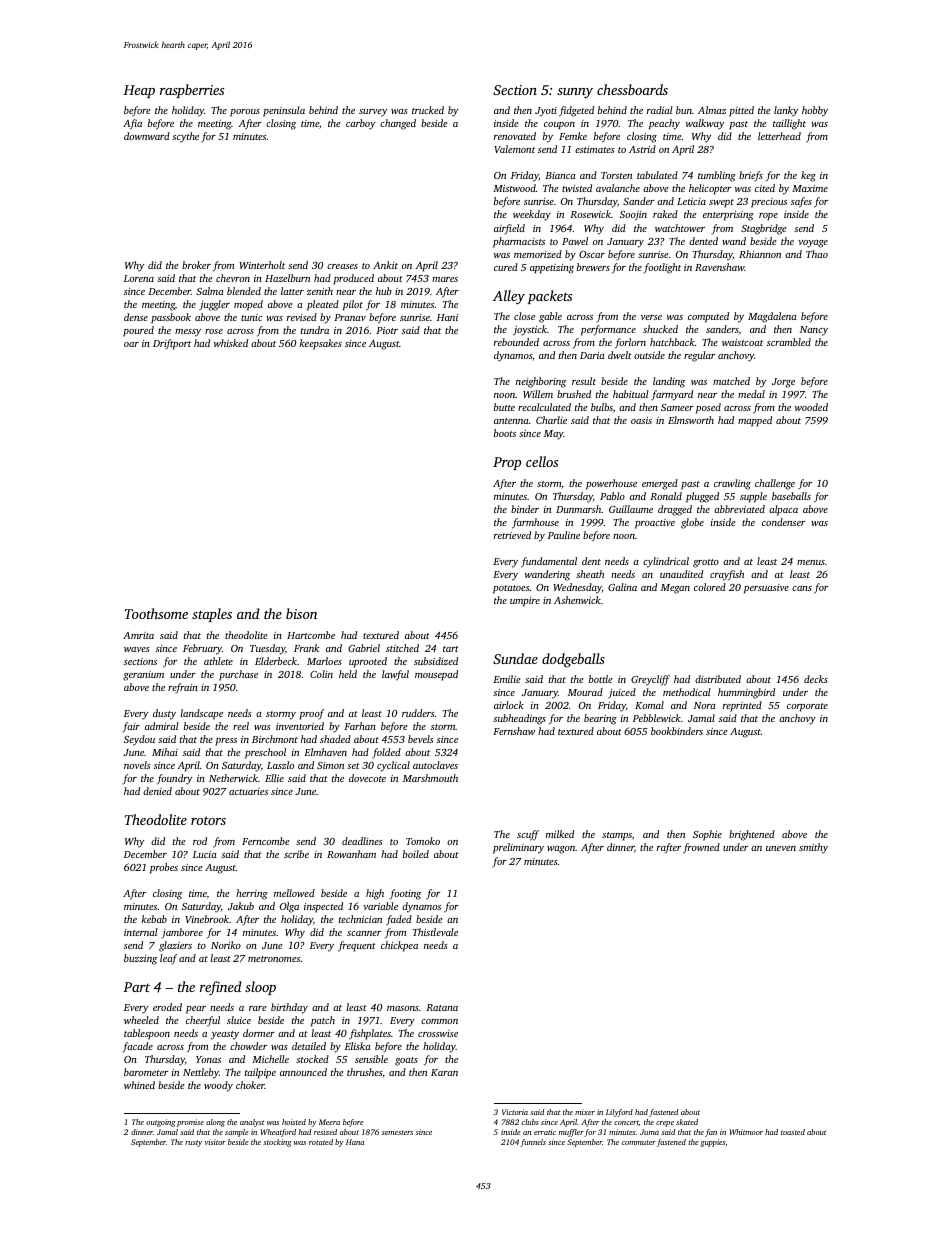 The width and height of the image is (952, 1233). Describe the element at coordinates (387, 330) in the image. I see `Piotr` at that location.
